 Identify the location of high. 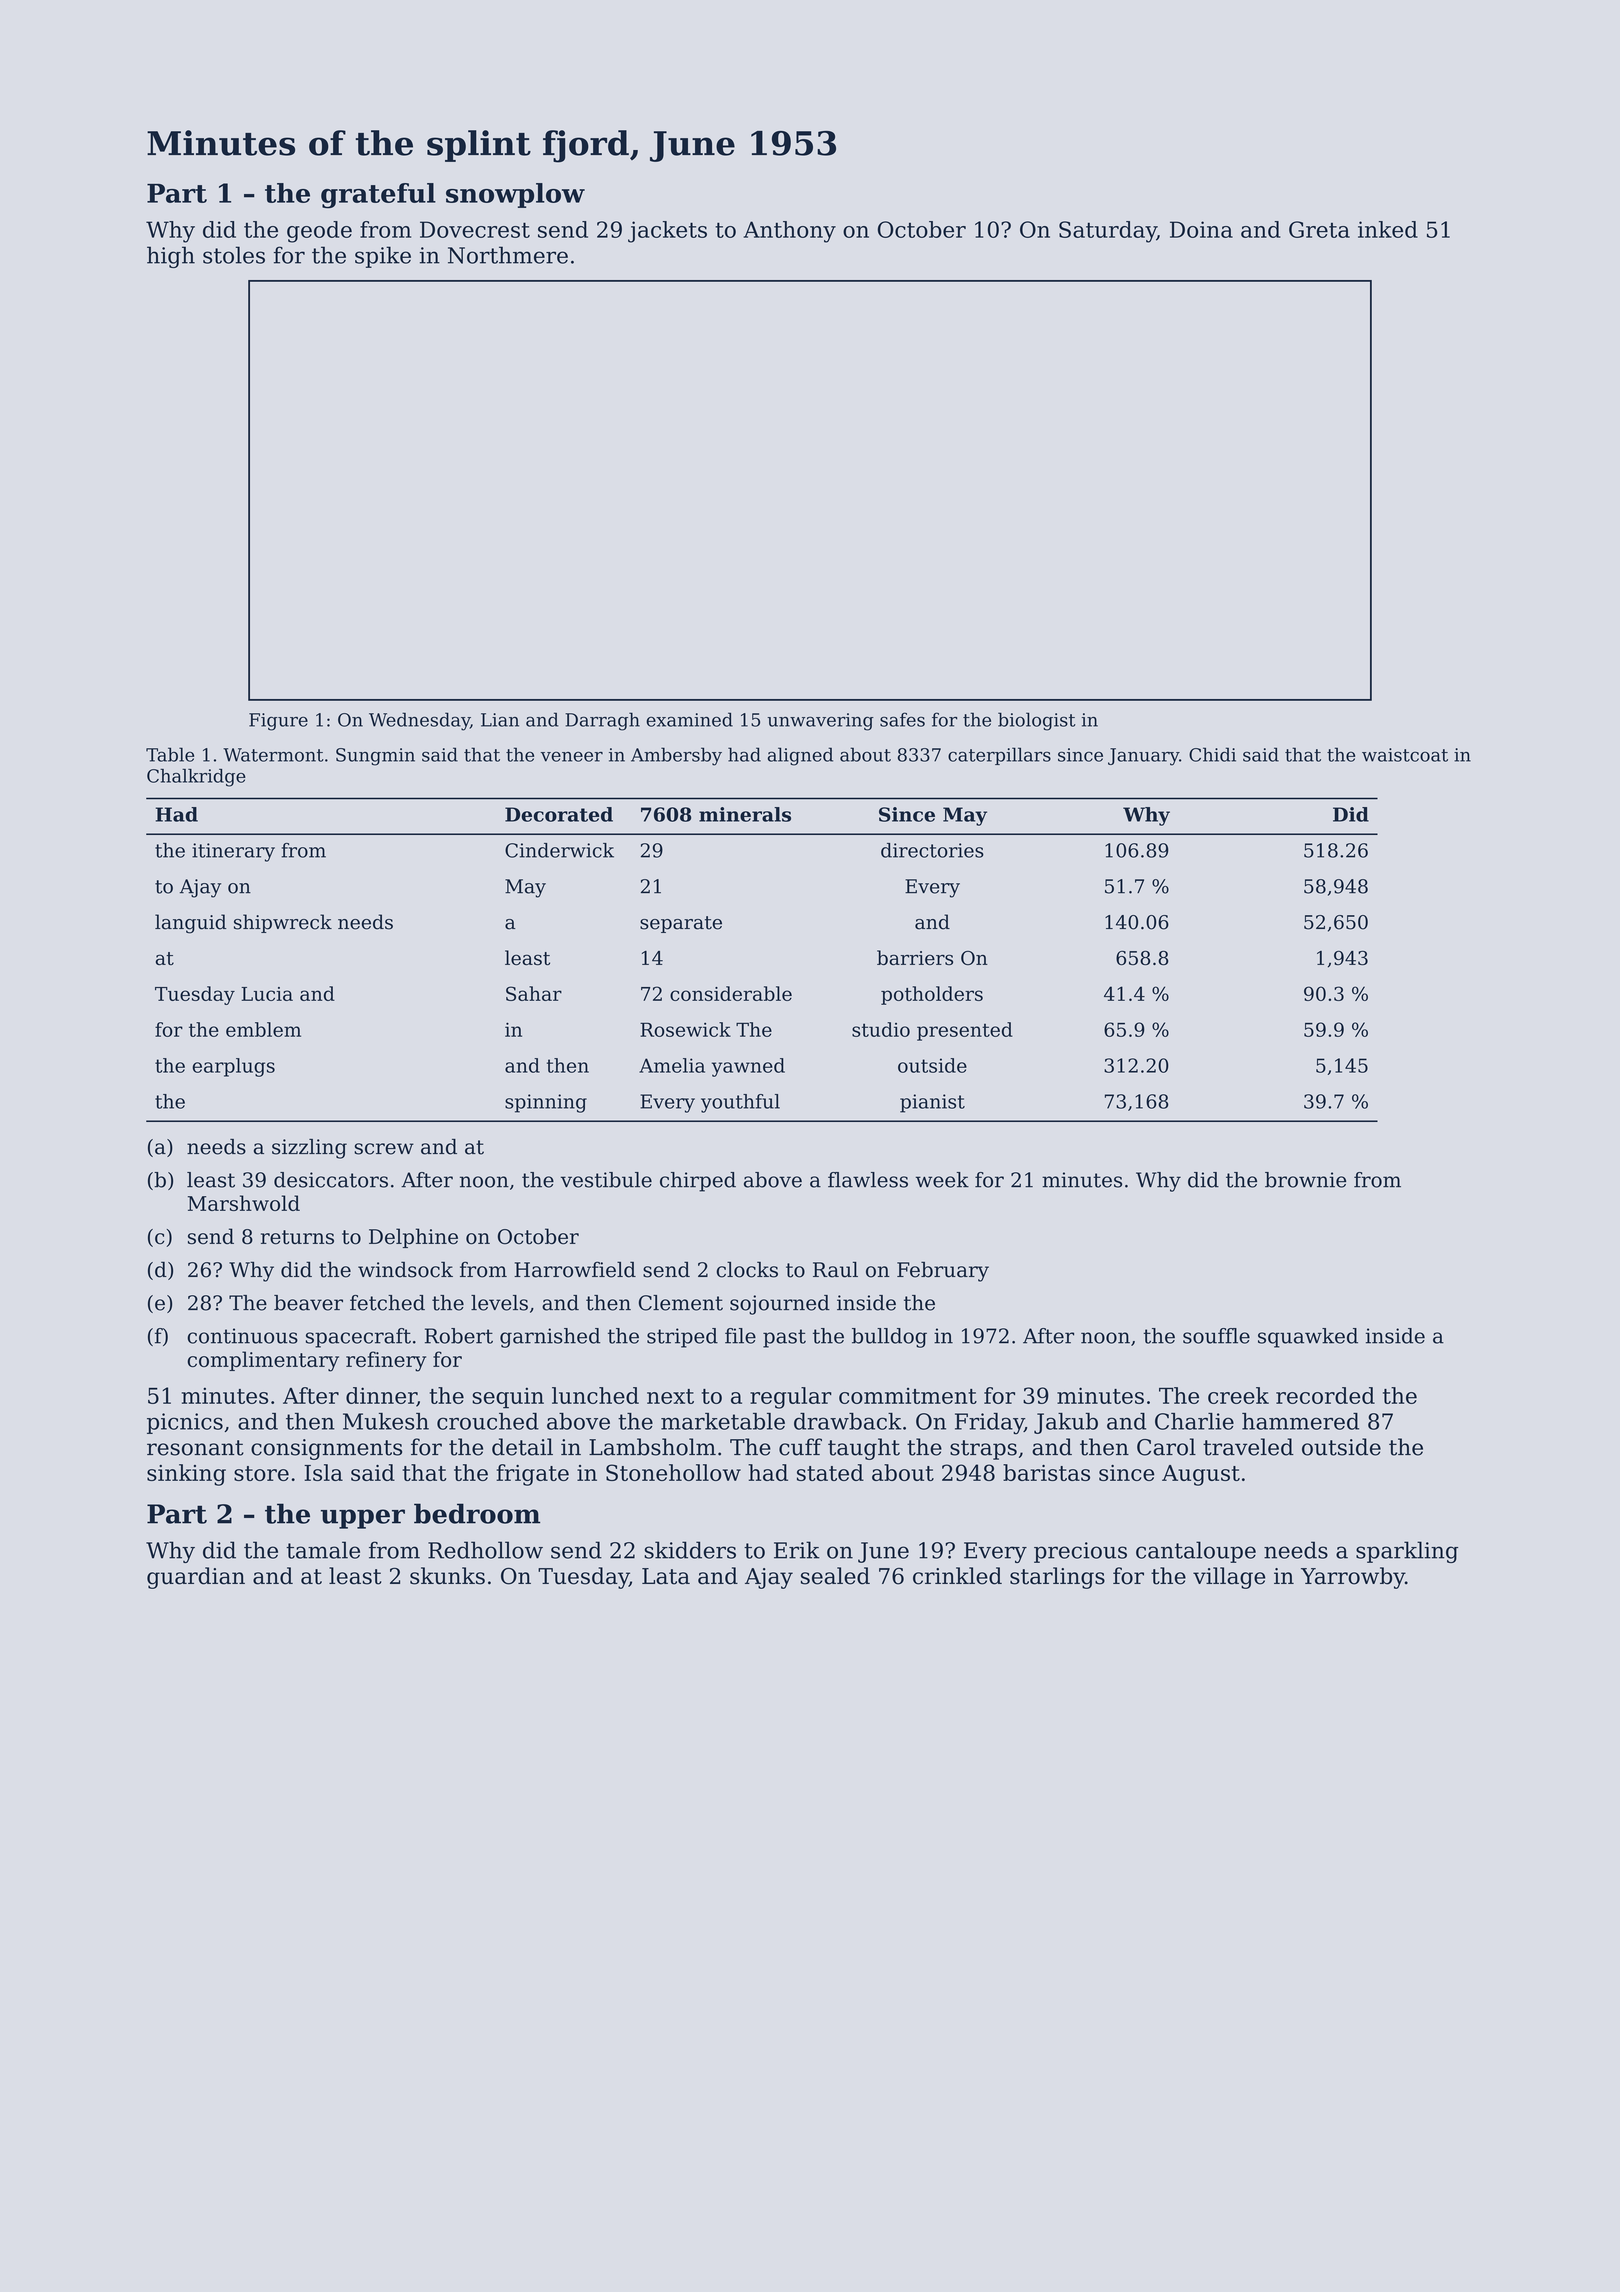
(171, 257).
